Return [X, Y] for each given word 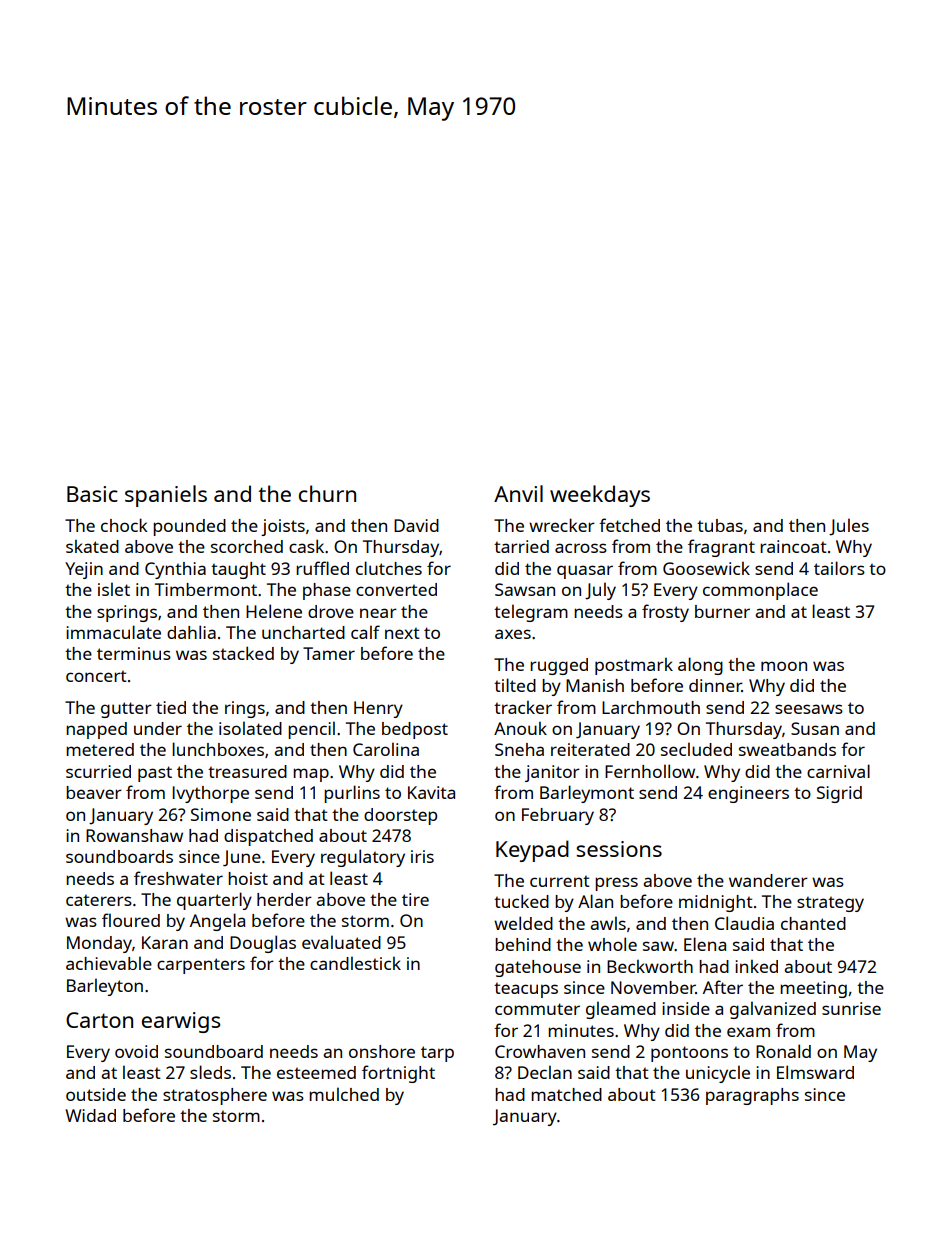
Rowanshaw [134, 835]
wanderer [768, 880]
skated [92, 546]
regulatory [363, 858]
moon [784, 666]
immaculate [113, 632]
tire [415, 899]
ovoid [136, 1051]
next [402, 633]
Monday [99, 944]
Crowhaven [540, 1051]
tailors [839, 568]
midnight [716, 903]
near [378, 613]
